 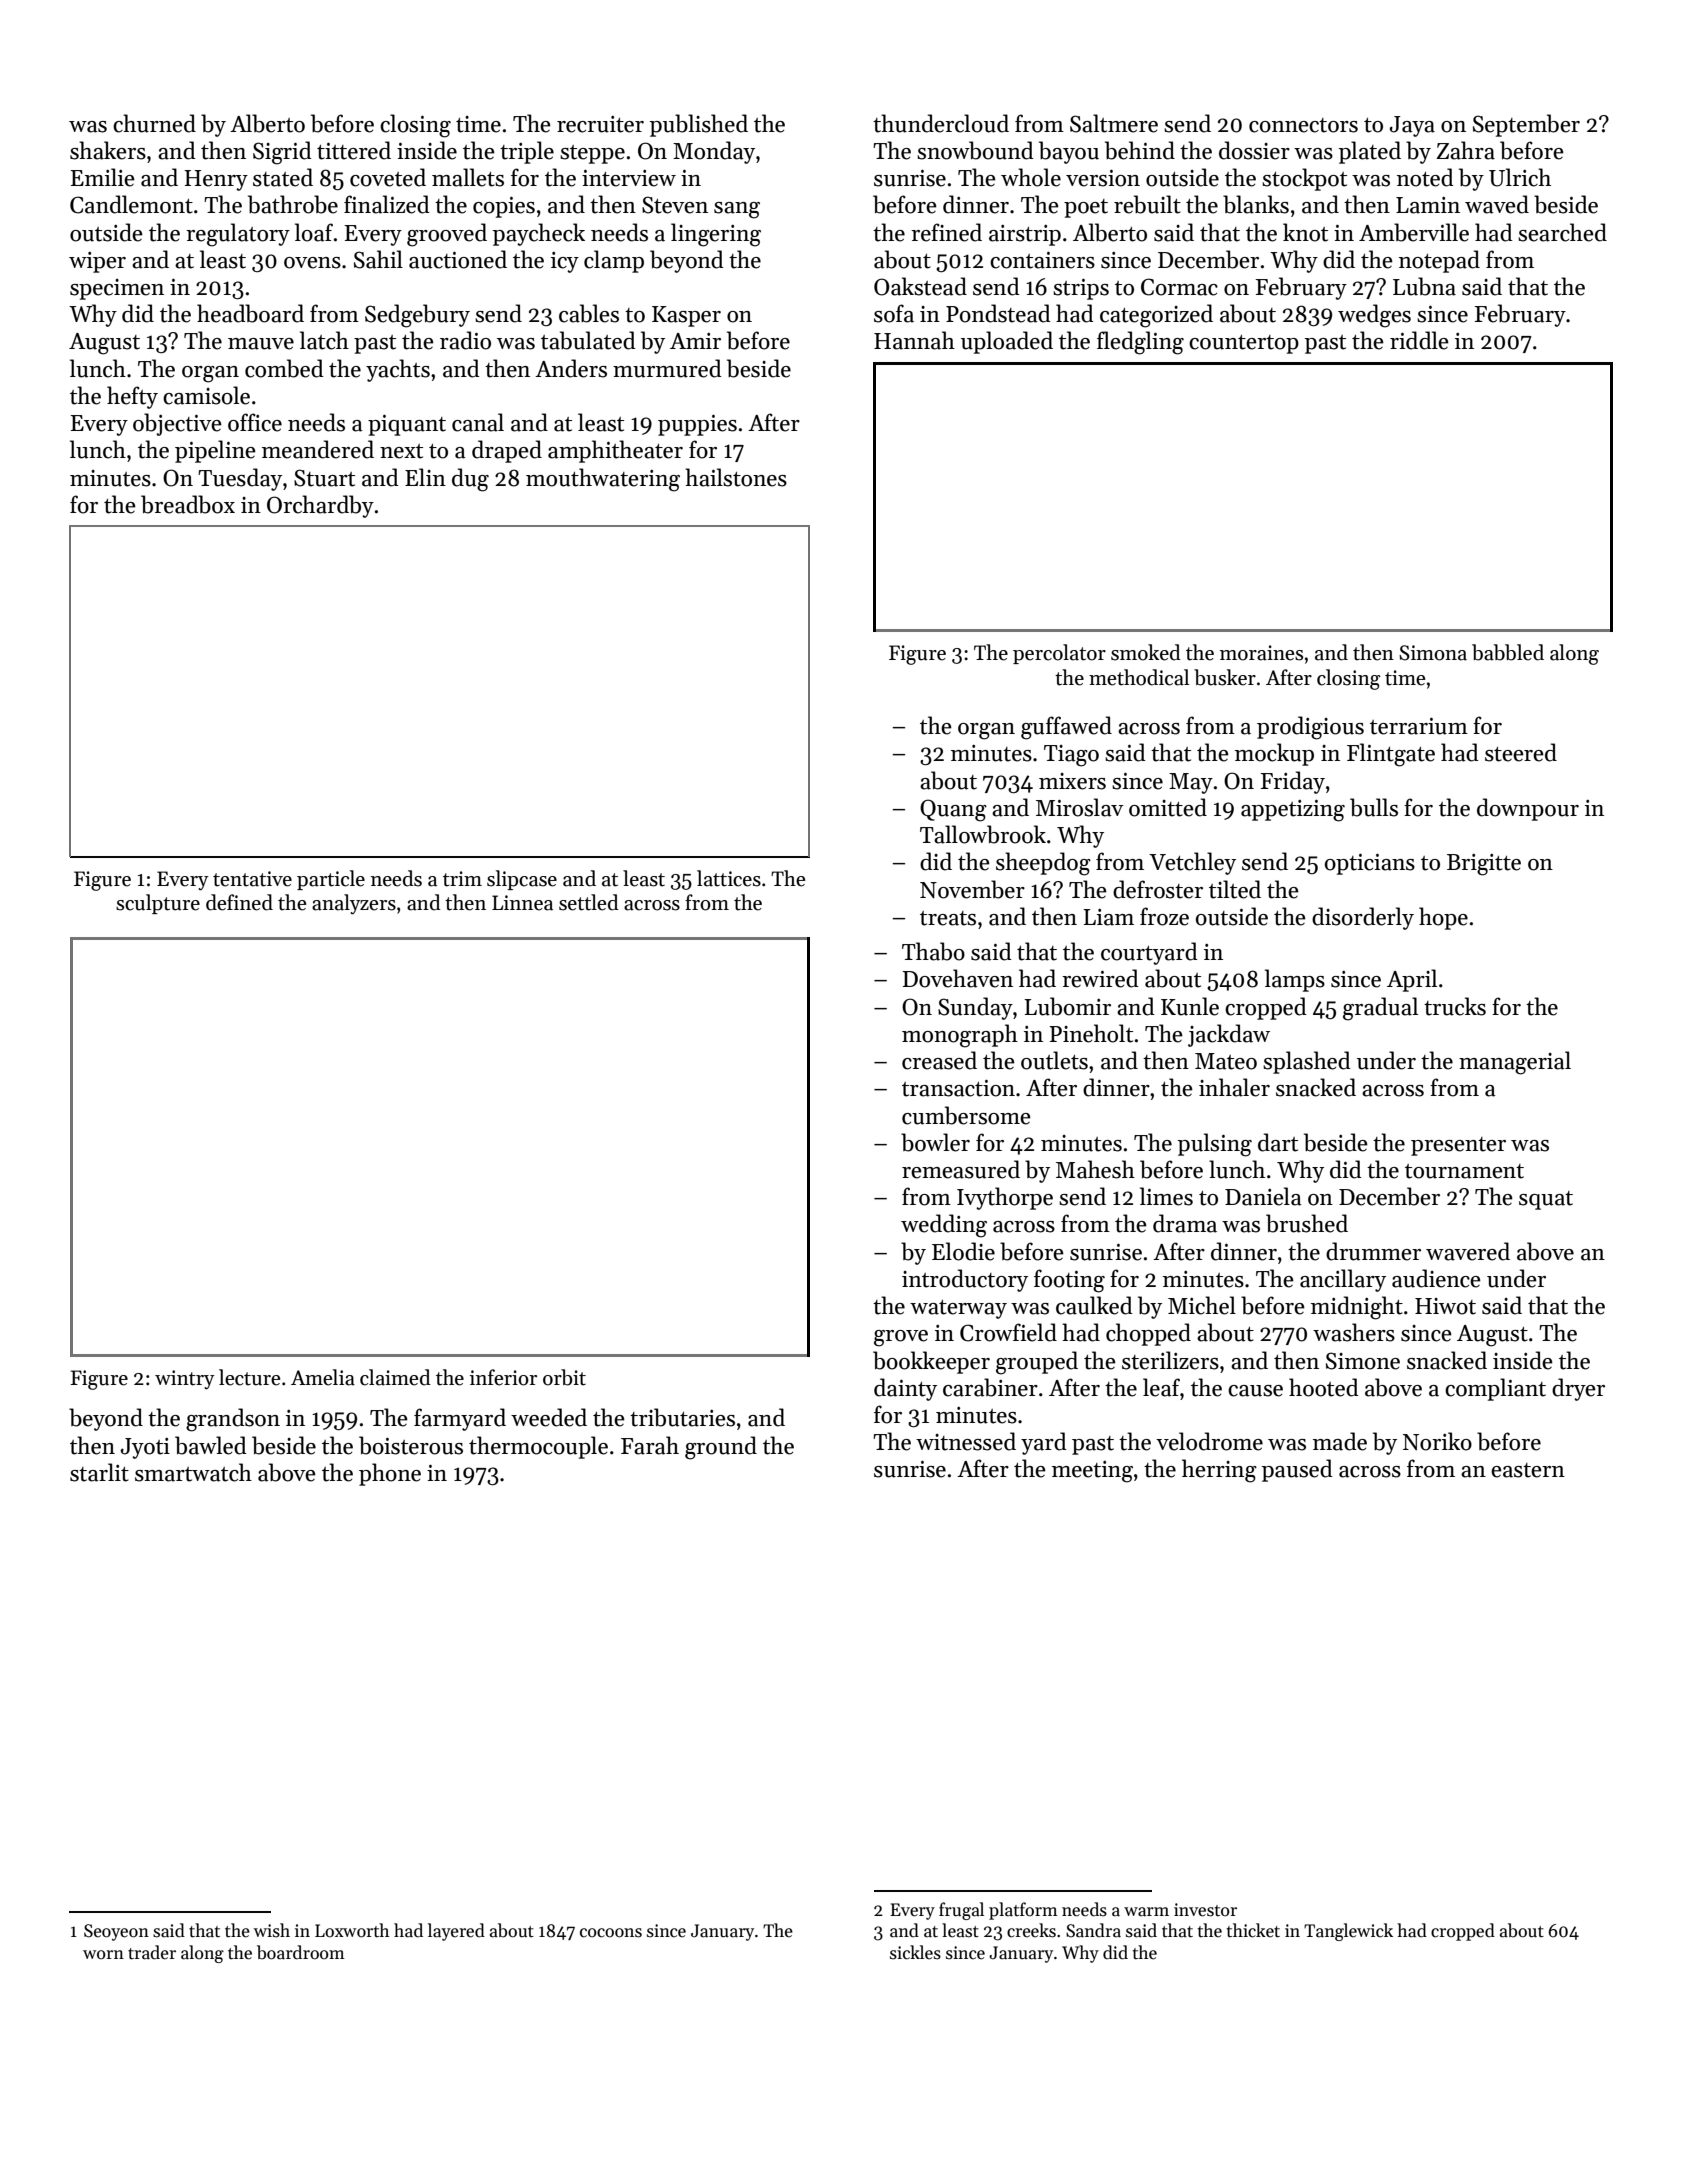 I want to click on connectors, so click(x=1303, y=125).
